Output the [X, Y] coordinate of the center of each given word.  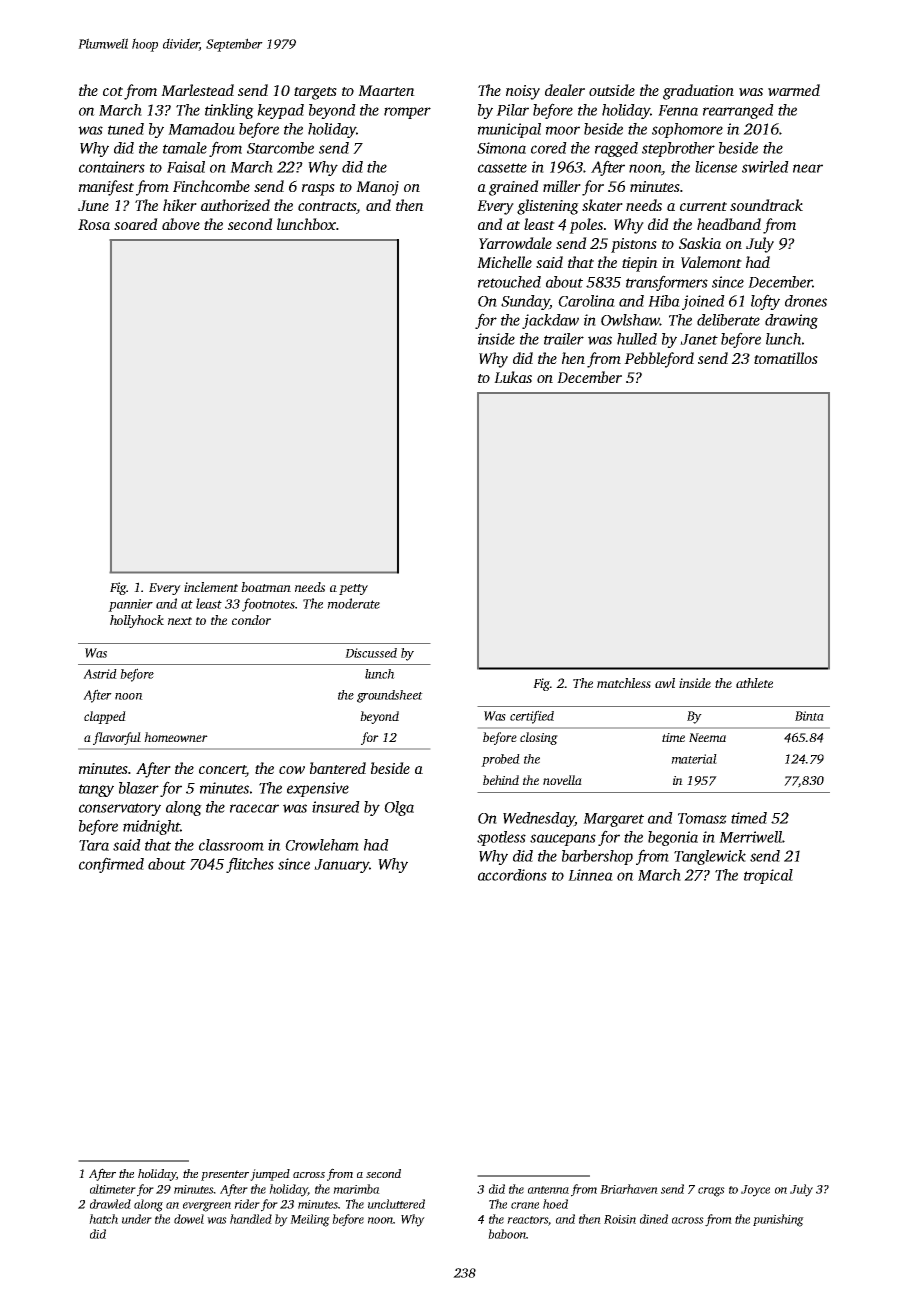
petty [353, 589]
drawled [110, 1204]
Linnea [590, 875]
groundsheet [390, 696]
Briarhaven [629, 1189]
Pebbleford [659, 360]
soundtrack [766, 205]
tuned [126, 129]
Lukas [513, 377]
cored [549, 148]
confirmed [111, 865]
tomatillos [786, 358]
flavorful [117, 738]
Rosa [94, 224]
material [694, 759]
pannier [130, 605]
